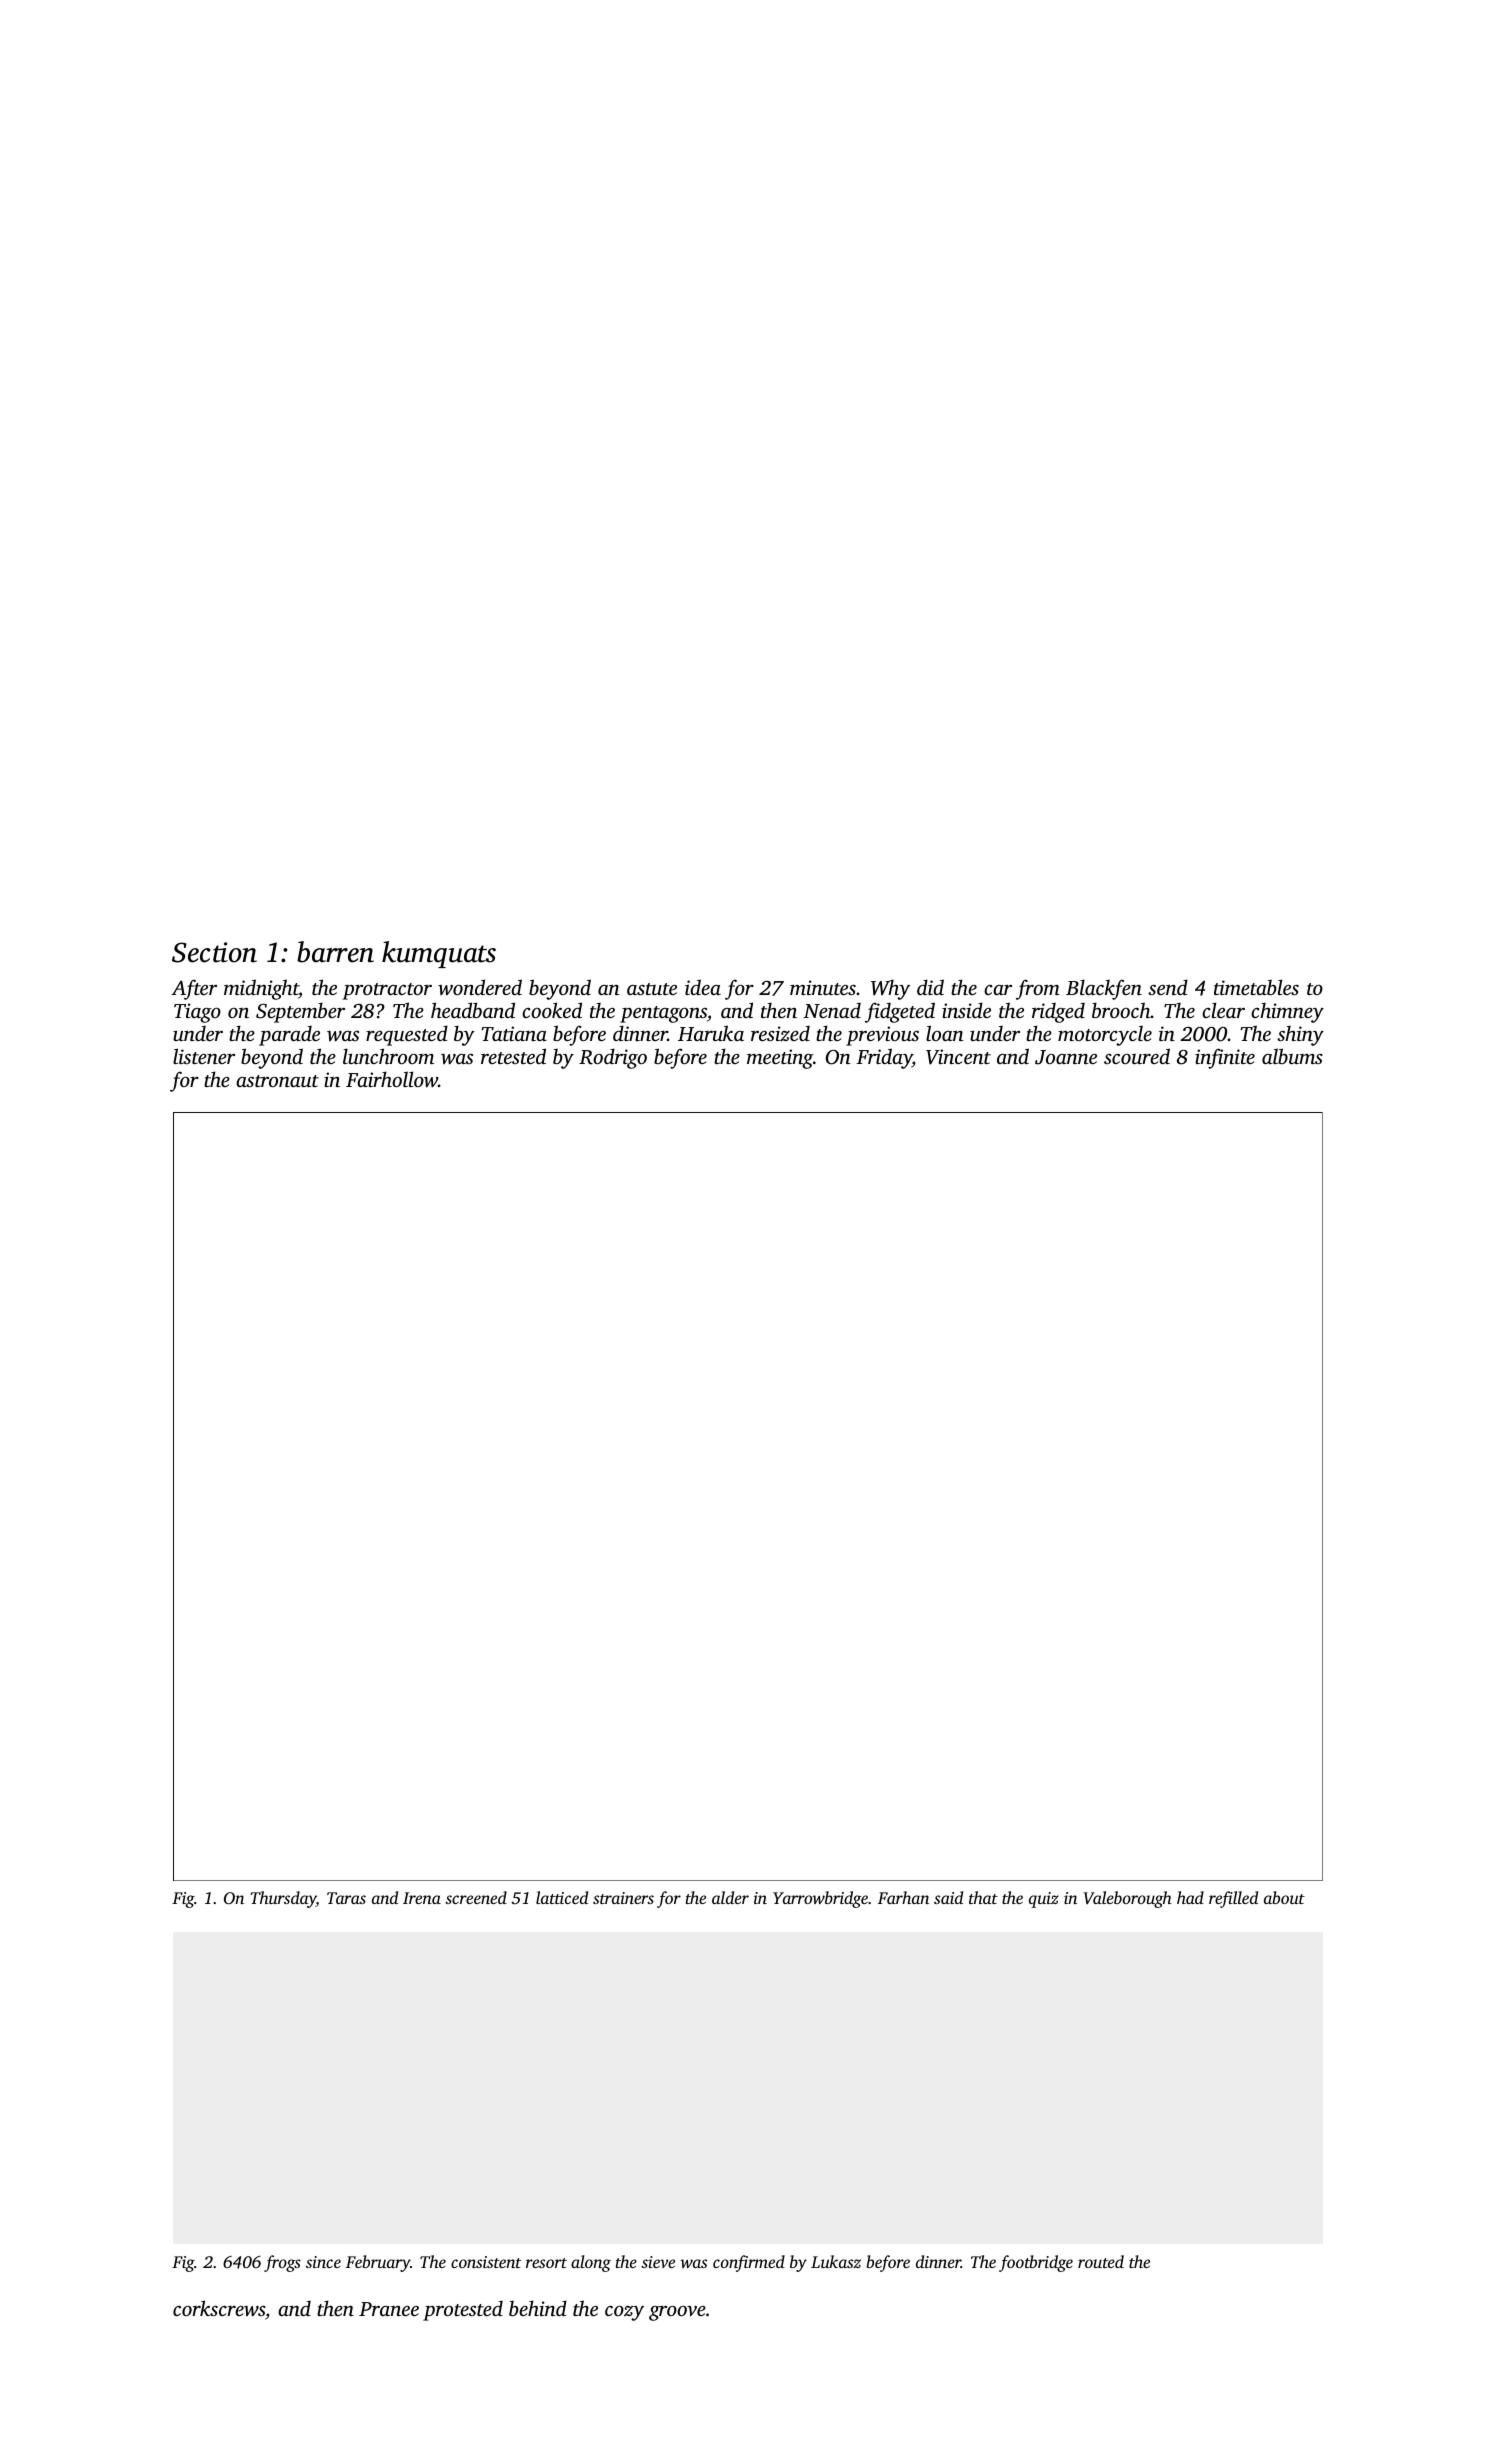 The width and height of the document is (1496, 2464). Describe the element at coordinates (1292, 1056) in the document. I see `albums` at that location.
